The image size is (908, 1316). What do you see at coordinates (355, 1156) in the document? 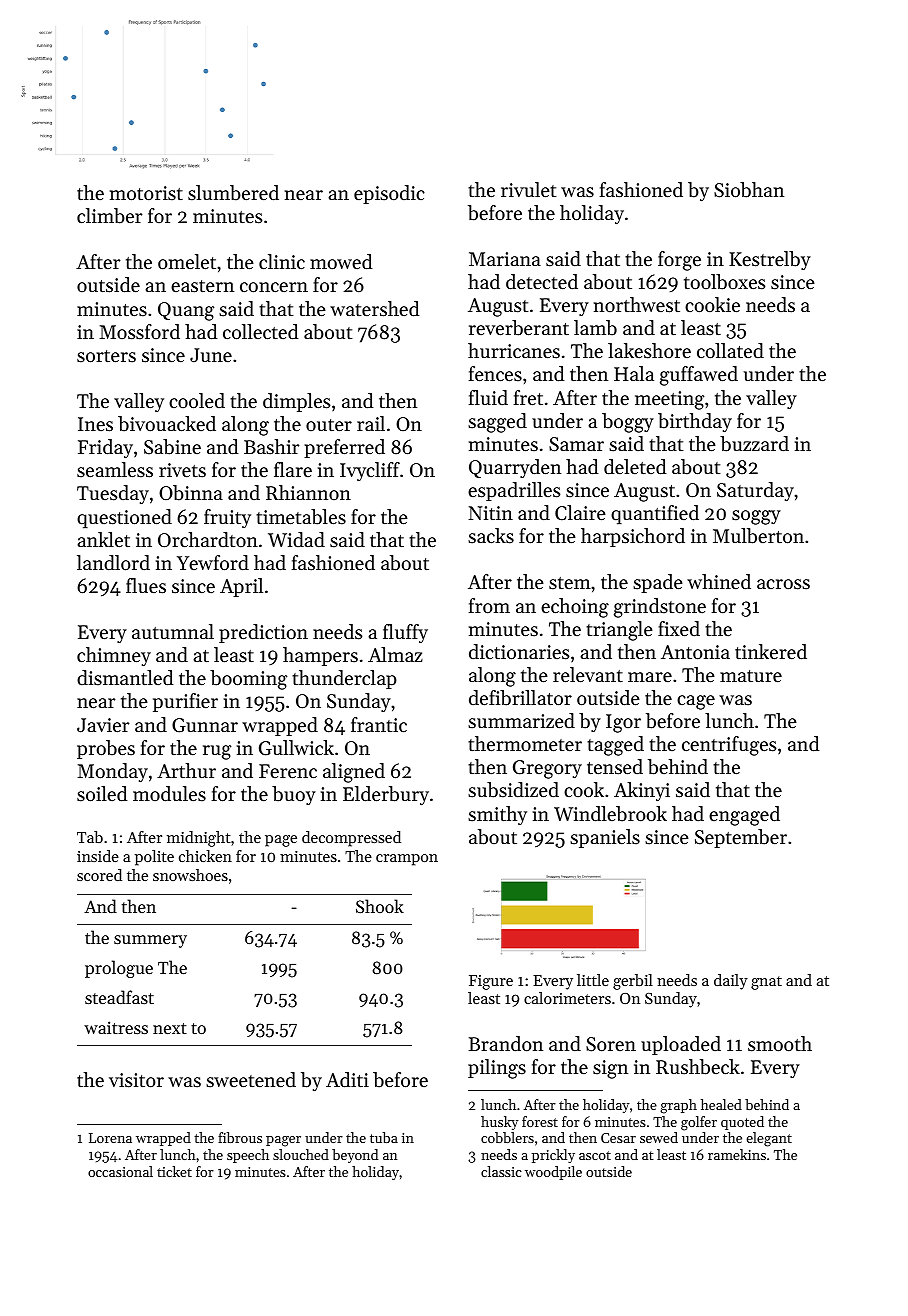
I see `beyond` at bounding box center [355, 1156].
